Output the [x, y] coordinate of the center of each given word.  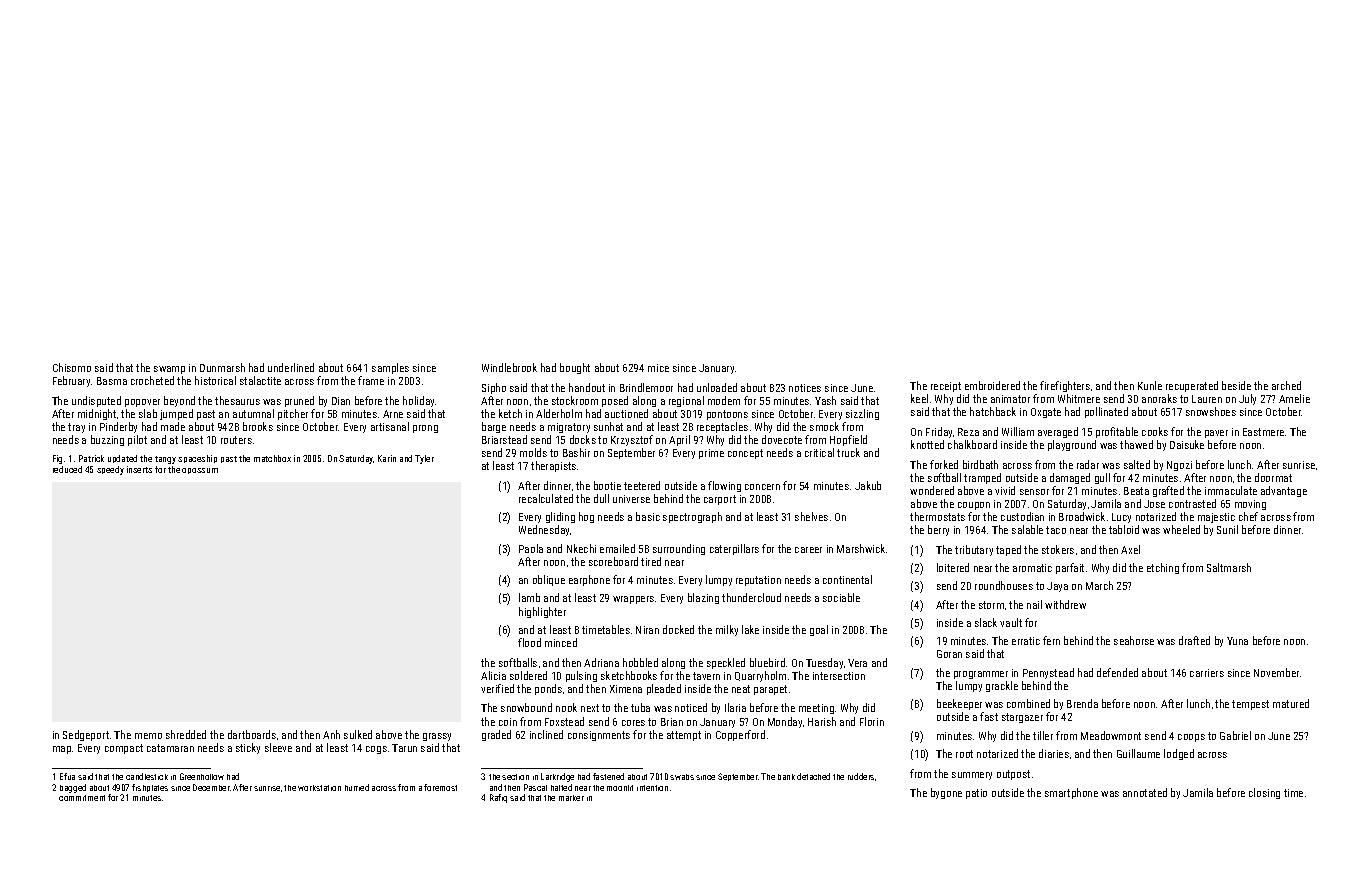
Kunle [1150, 385]
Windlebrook [509, 367]
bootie [607, 485]
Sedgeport [86, 735]
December [211, 787]
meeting [816, 709]
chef [1248, 516]
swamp [169, 370]
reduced [67, 469]
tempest [1250, 705]
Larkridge [557, 777]
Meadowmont [1111, 735]
